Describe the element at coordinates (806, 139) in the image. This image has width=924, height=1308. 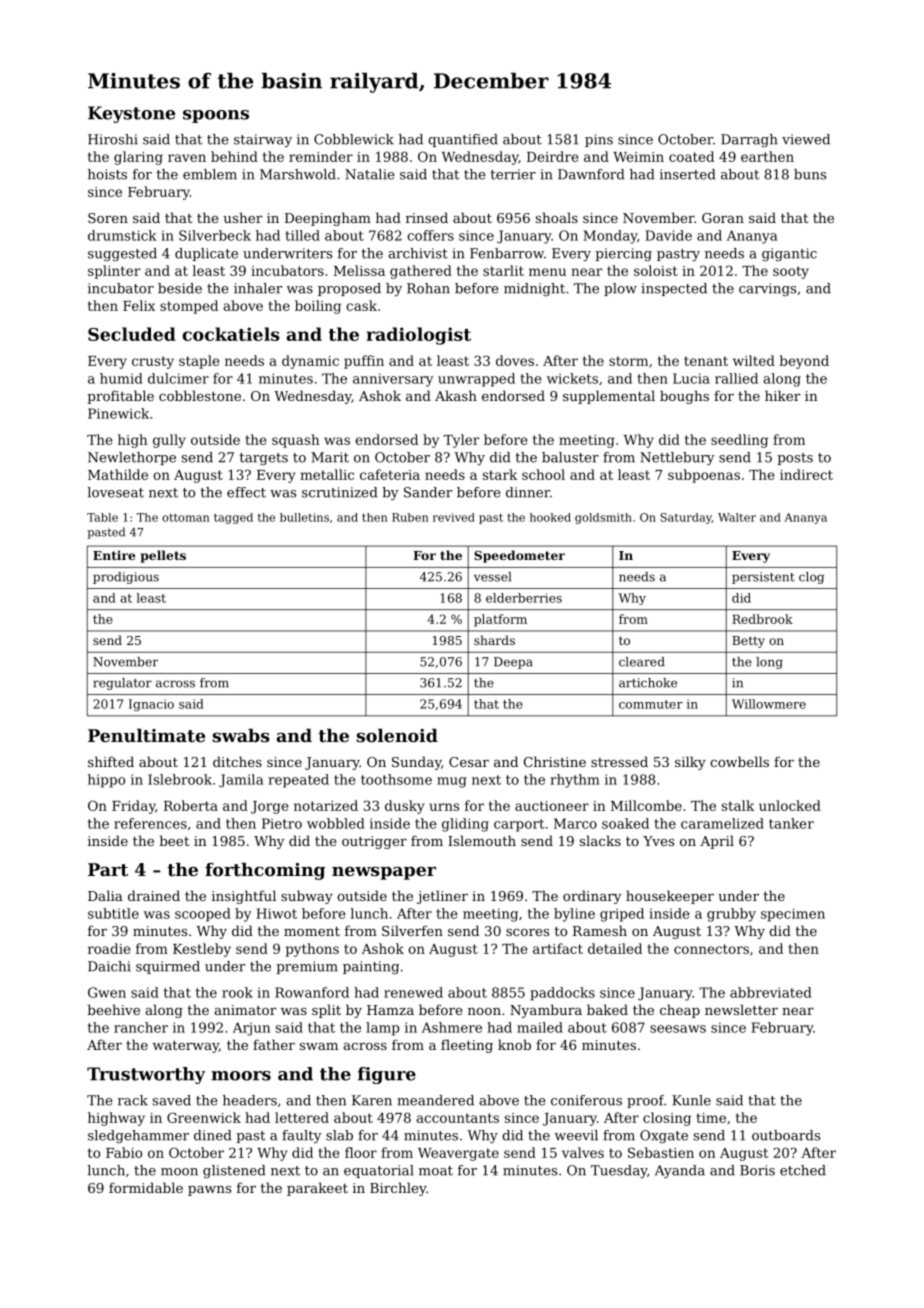
I see `viewed` at that location.
